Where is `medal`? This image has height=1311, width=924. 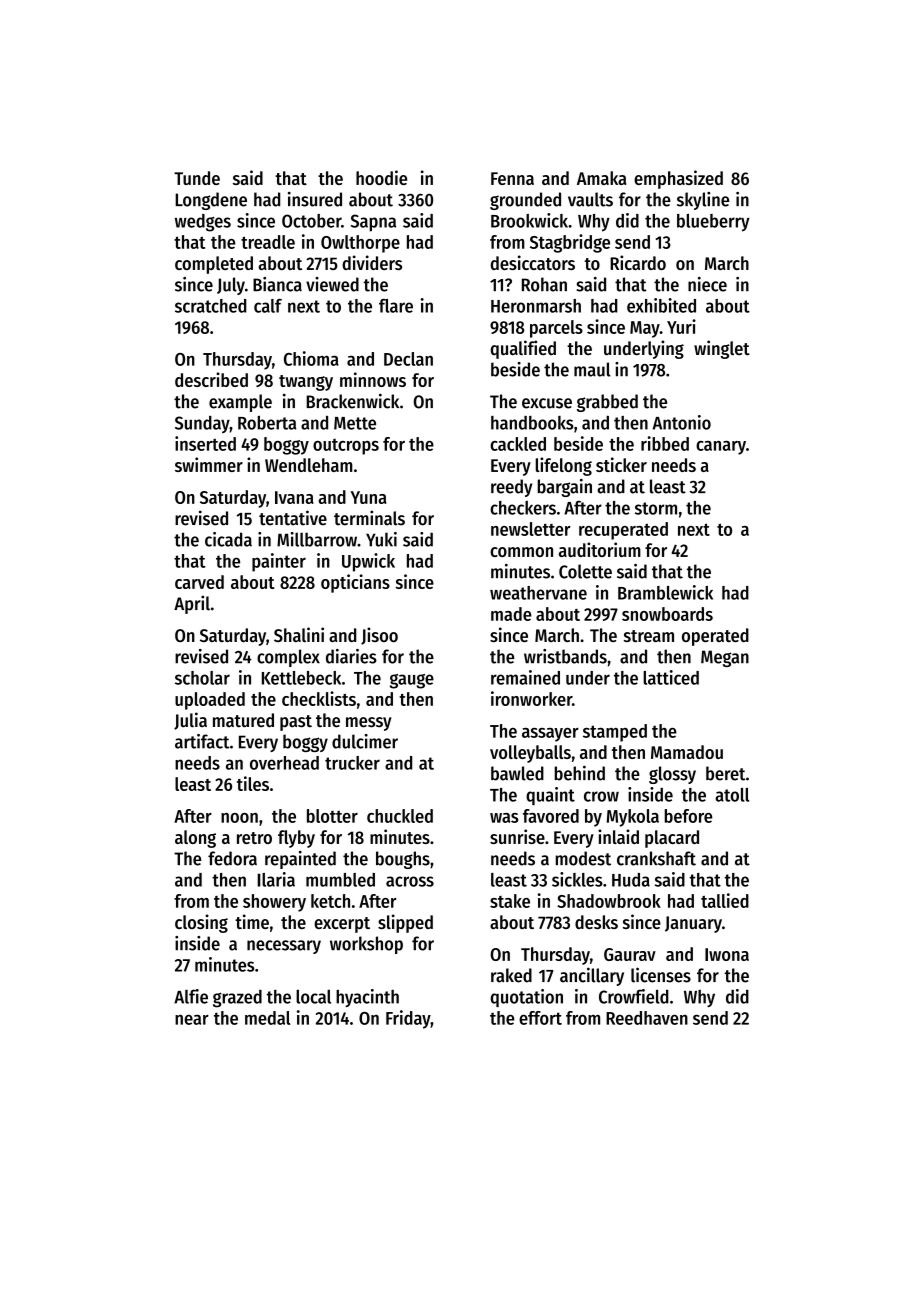
medal is located at coordinates (267, 1018).
